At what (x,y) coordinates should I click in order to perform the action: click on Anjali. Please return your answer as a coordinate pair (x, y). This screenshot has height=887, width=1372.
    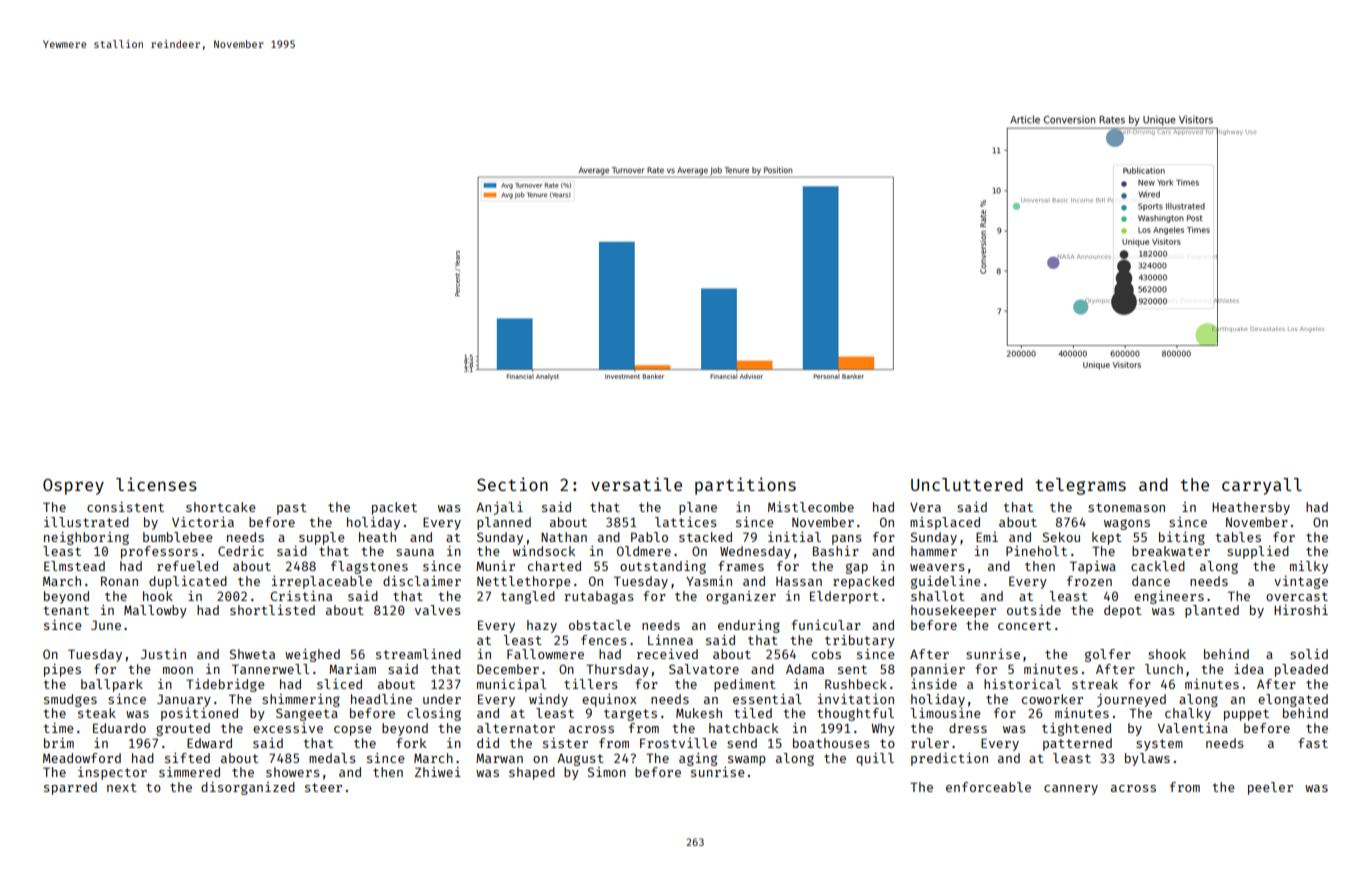
    Looking at the image, I should click on (499, 508).
